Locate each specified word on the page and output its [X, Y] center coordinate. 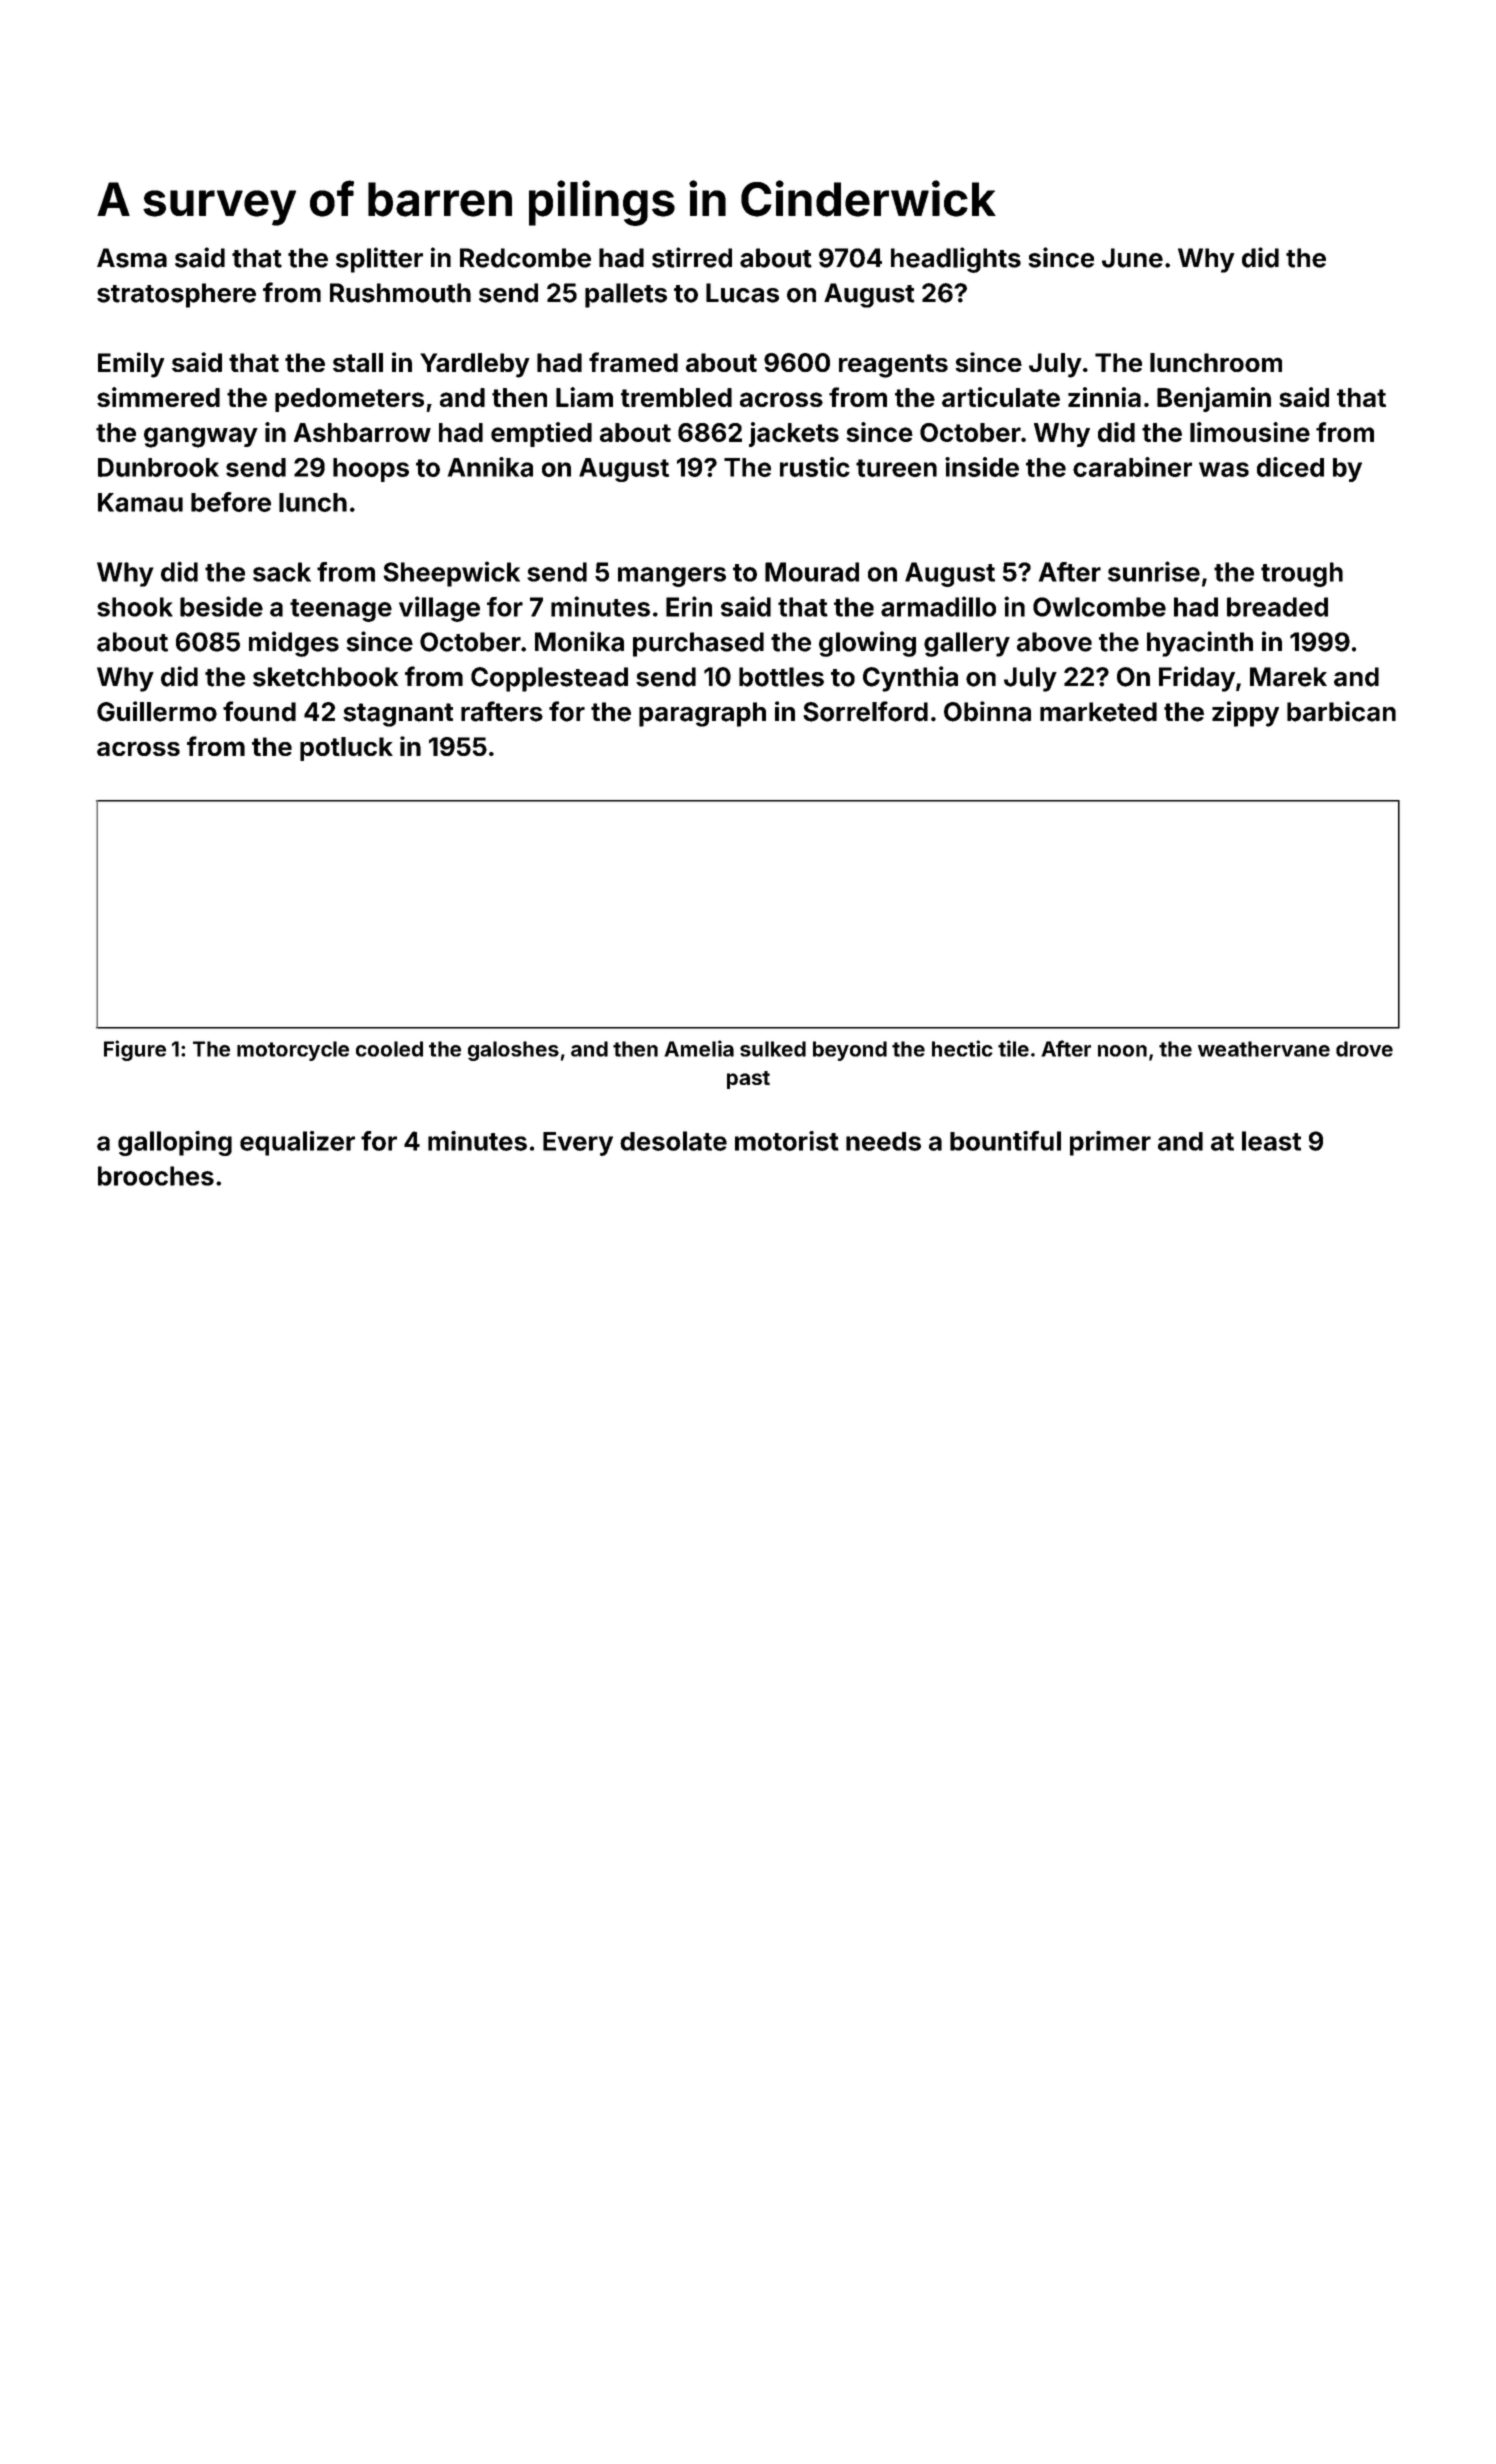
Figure [135, 1050]
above [1054, 642]
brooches [156, 1176]
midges [294, 644]
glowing [867, 644]
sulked [773, 1049]
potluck [346, 749]
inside [982, 467]
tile [1013, 1048]
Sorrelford [865, 711]
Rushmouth [400, 293]
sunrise [1154, 571]
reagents [893, 366]
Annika [490, 467]
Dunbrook [158, 467]
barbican [1341, 711]
